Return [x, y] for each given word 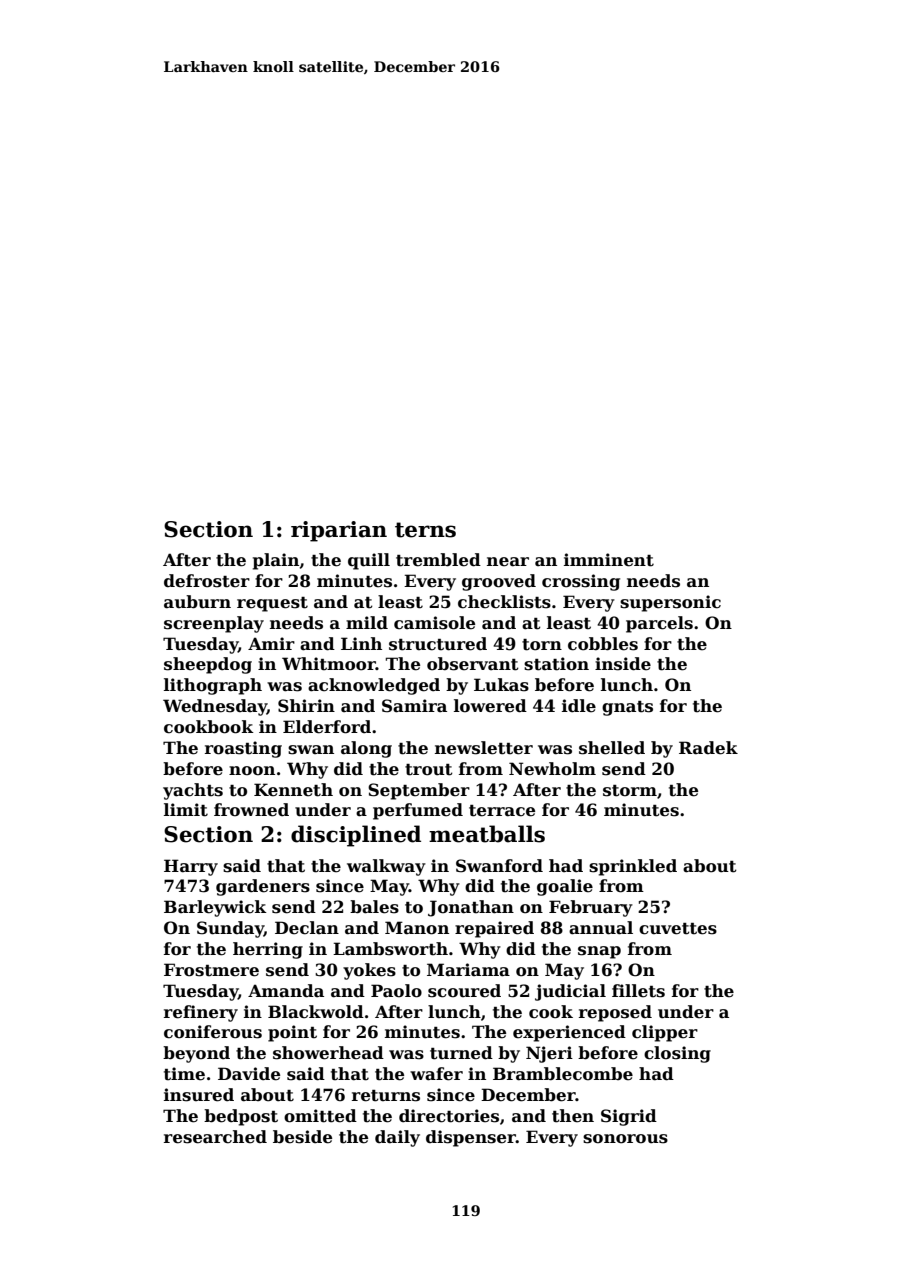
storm [630, 791]
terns [425, 530]
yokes [369, 971]
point [292, 1033]
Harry [191, 867]
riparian [339, 531]
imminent [609, 560]
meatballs [487, 834]
